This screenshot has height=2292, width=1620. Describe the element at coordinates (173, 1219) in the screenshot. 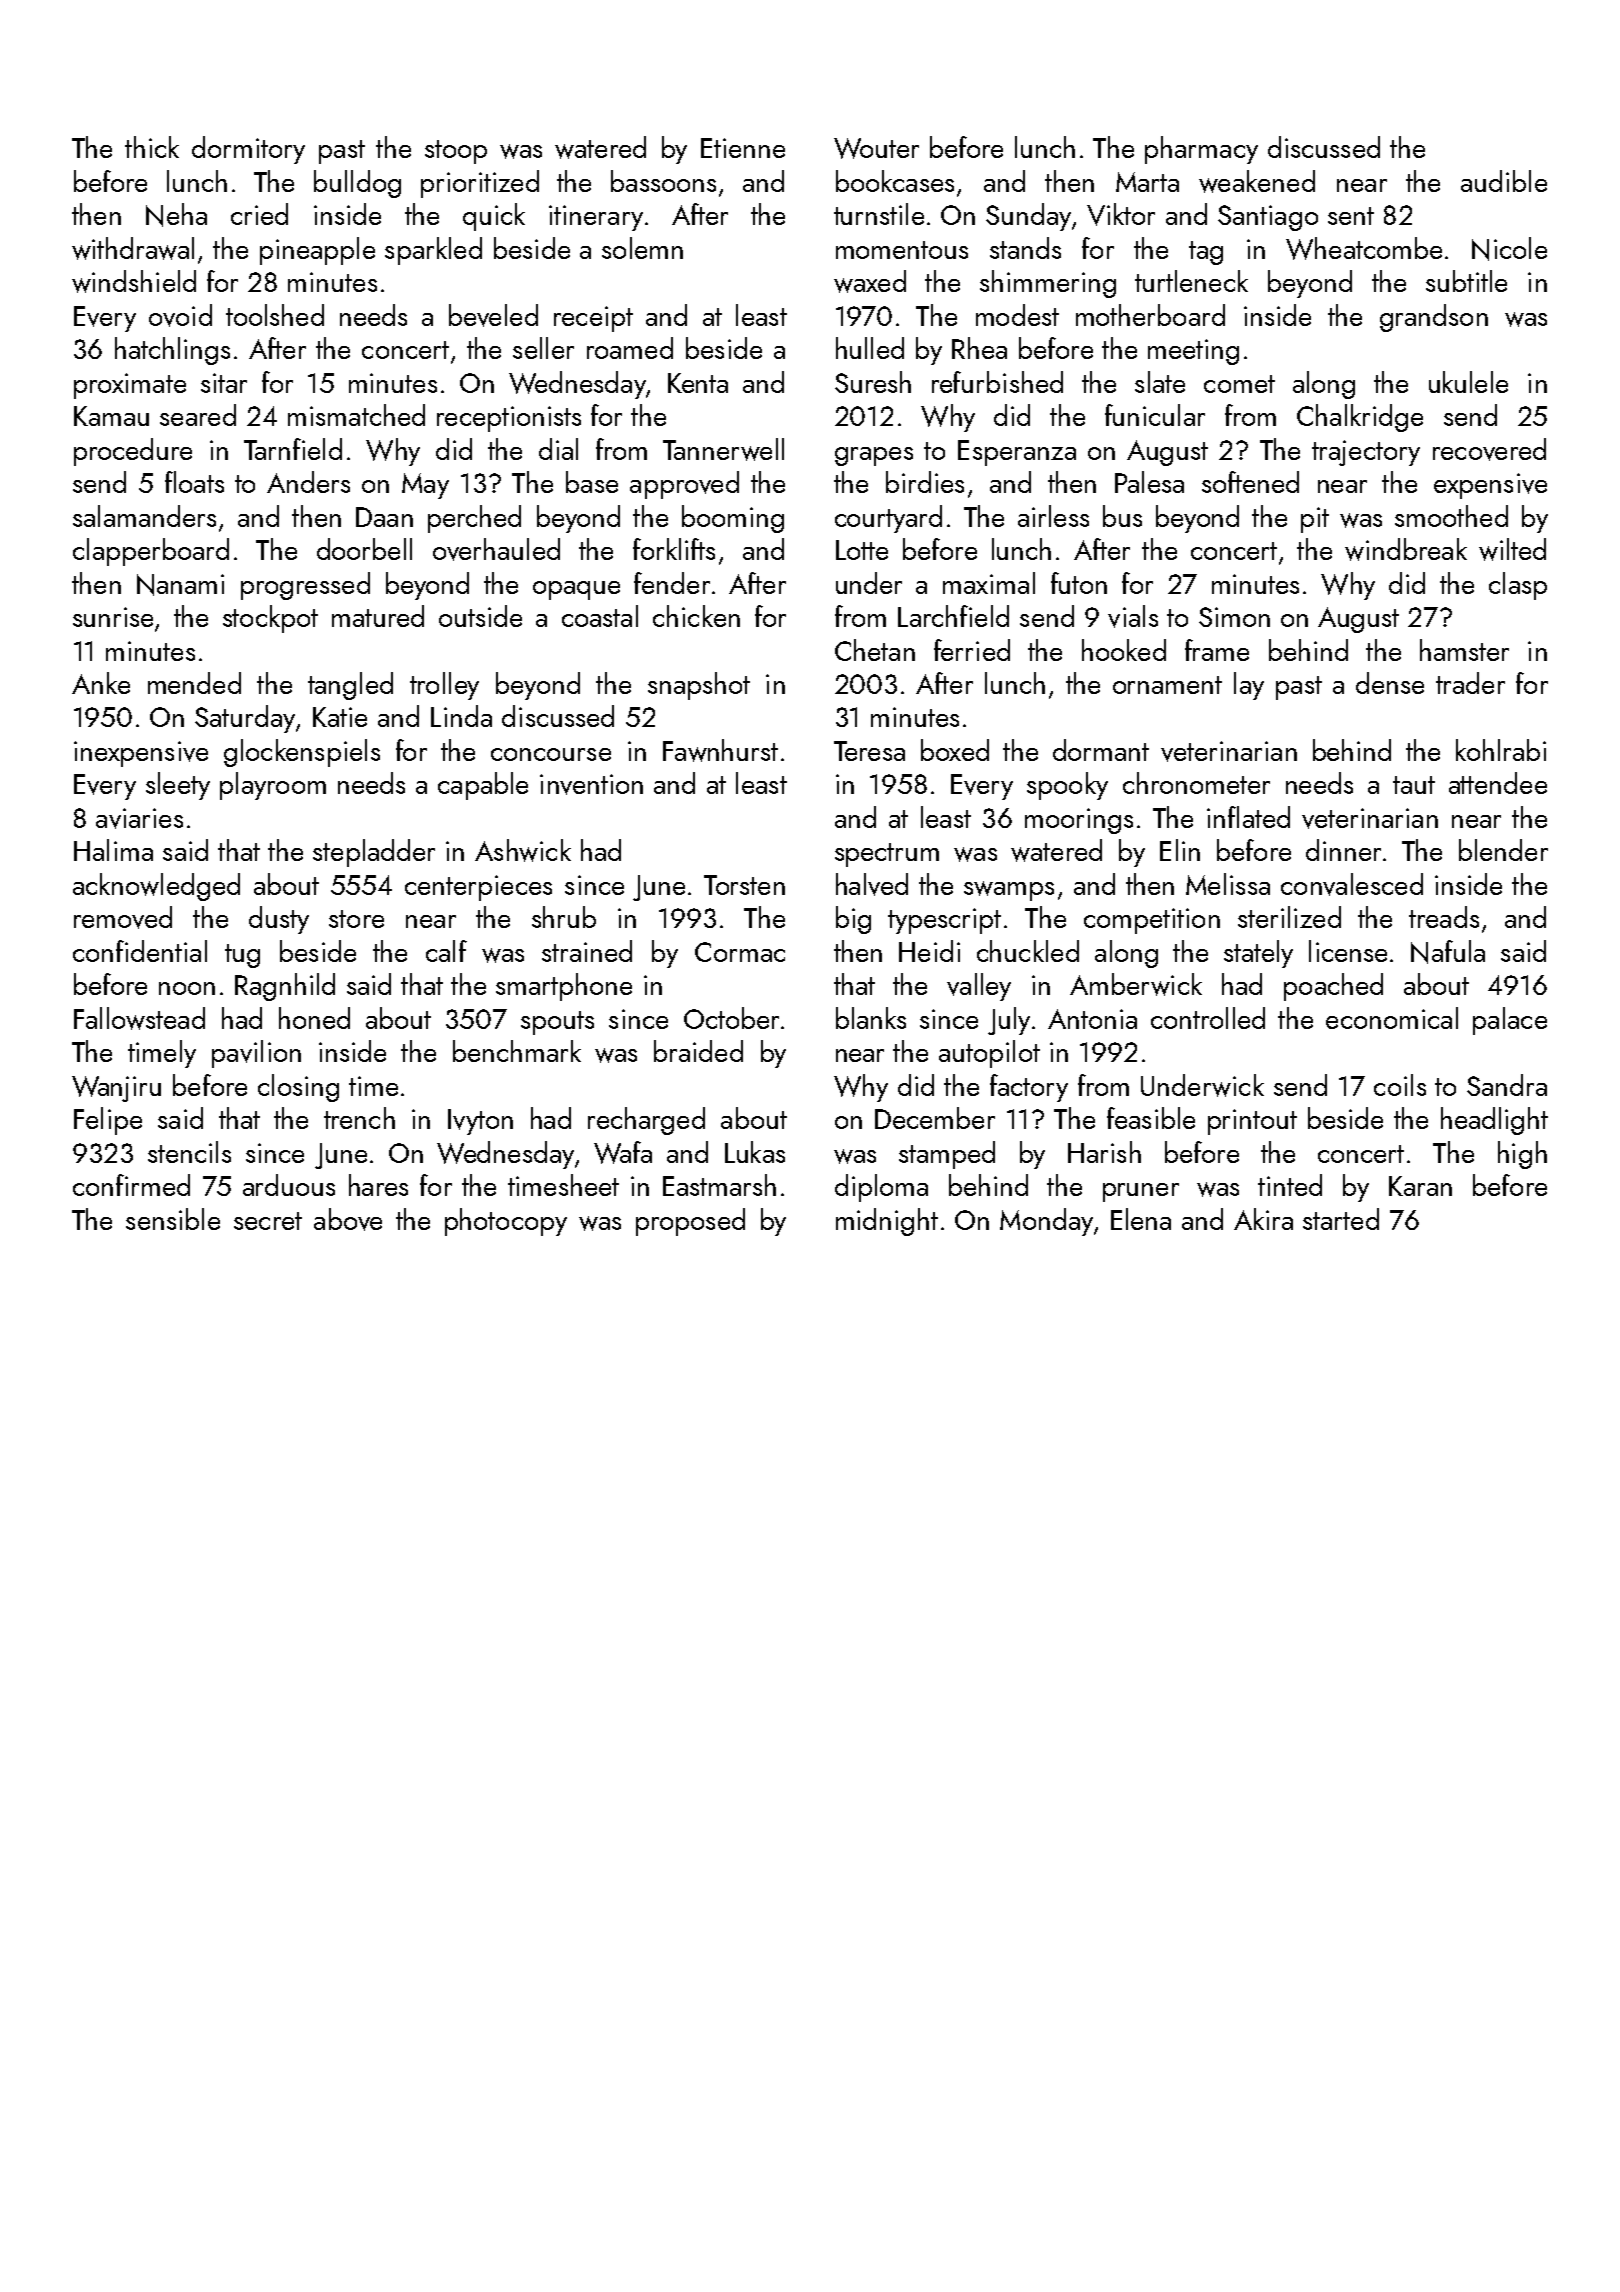

I see `sensible` at that location.
